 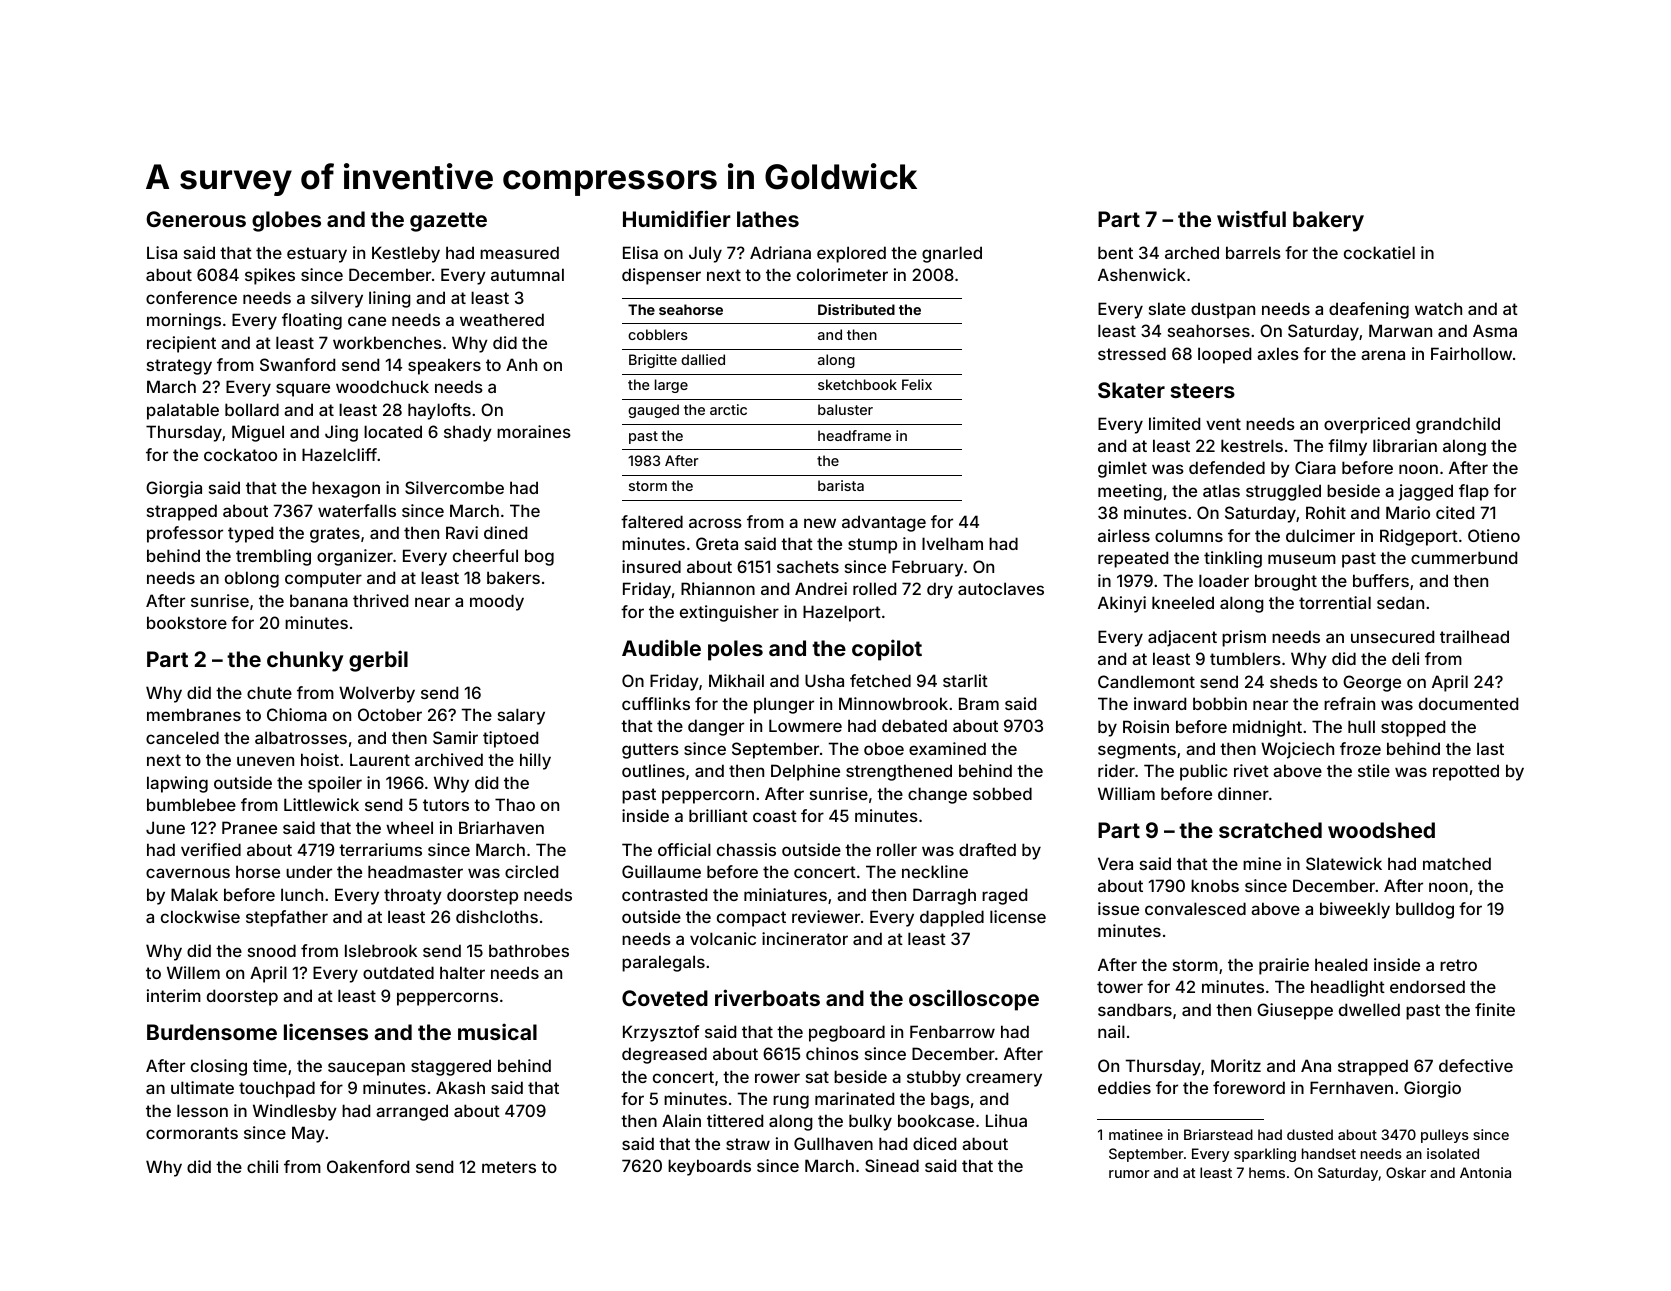 I want to click on globes, so click(x=286, y=221).
